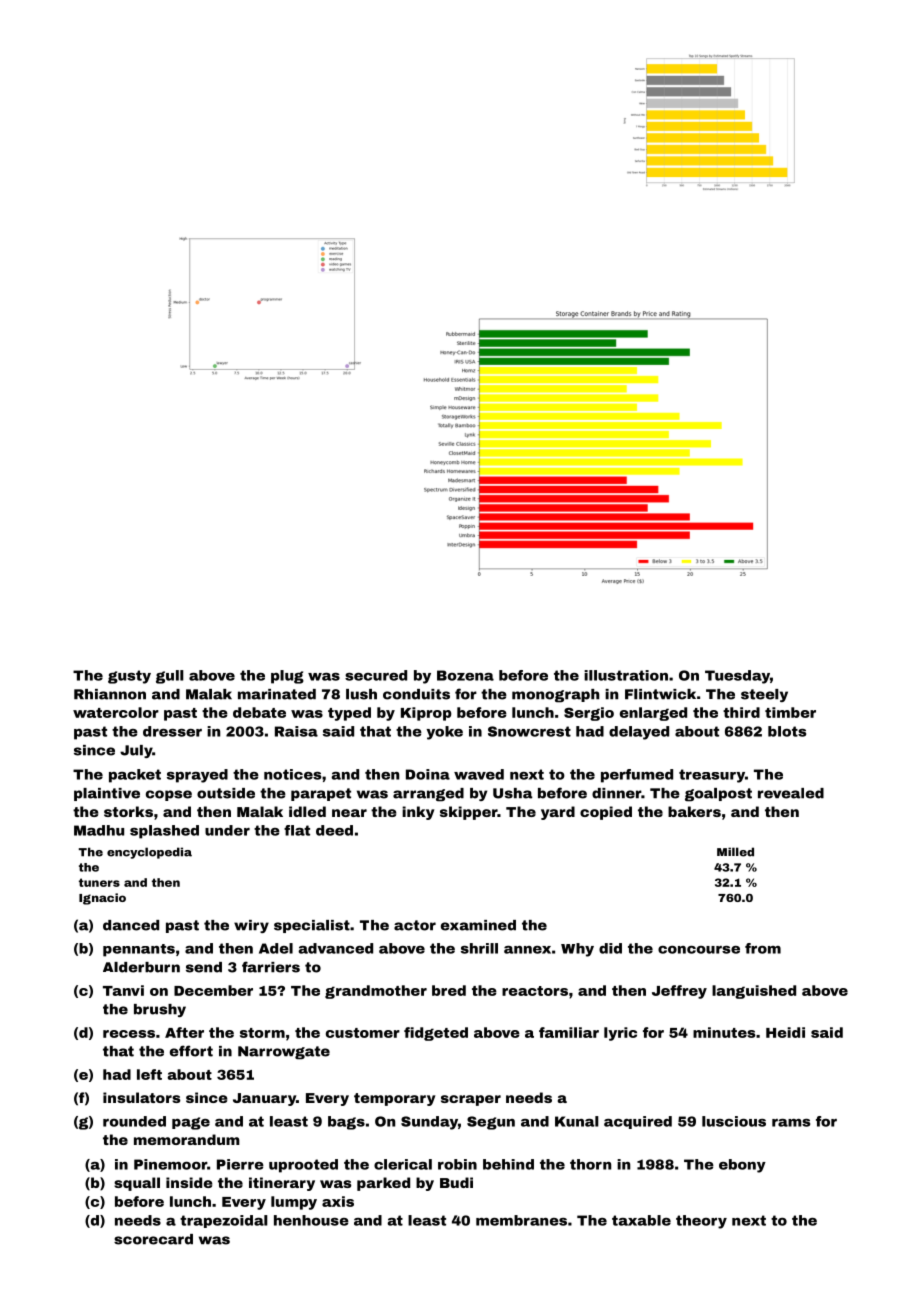  I want to click on gusty, so click(129, 677).
